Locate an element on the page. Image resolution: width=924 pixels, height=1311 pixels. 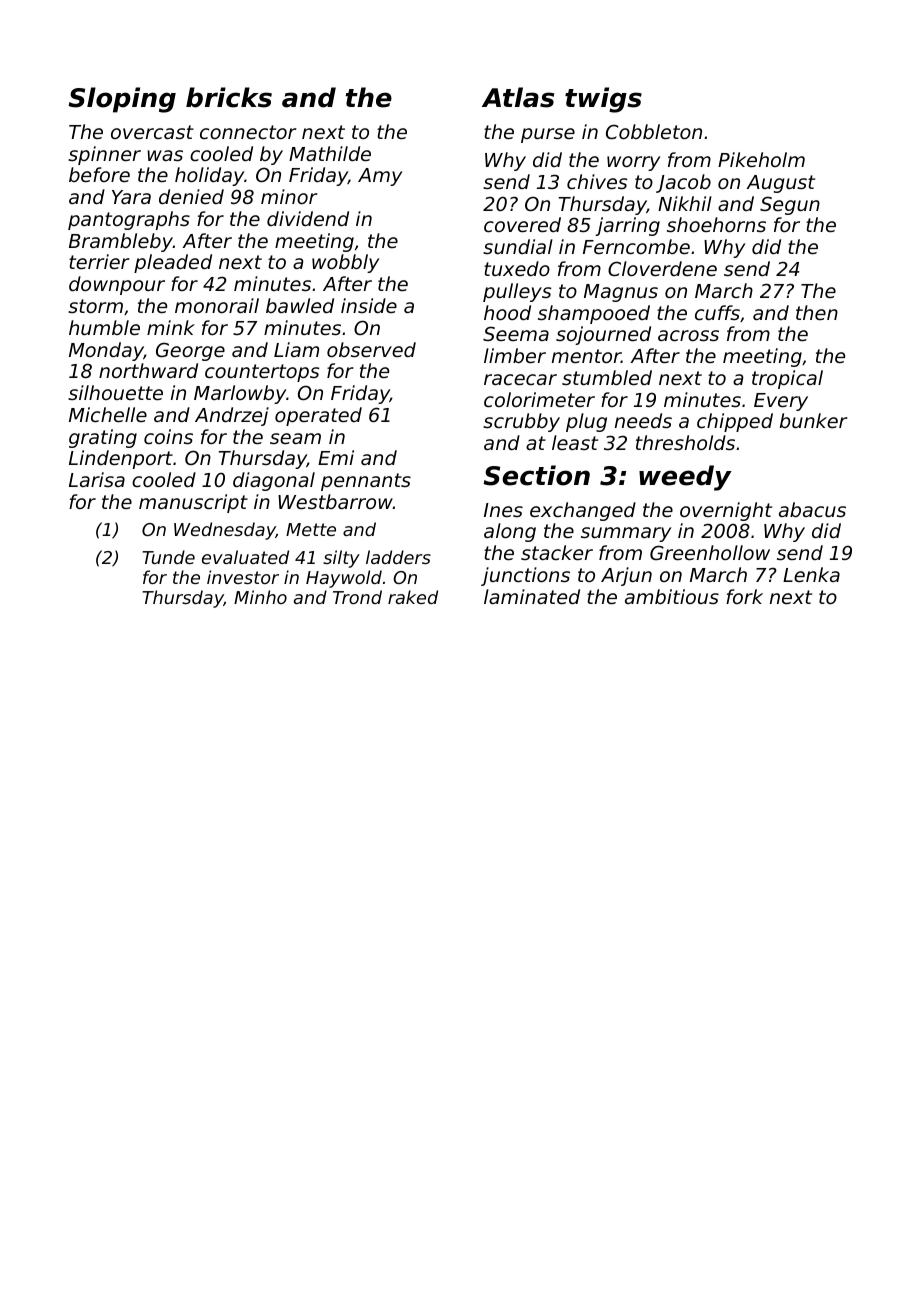
denied is located at coordinates (191, 196).
